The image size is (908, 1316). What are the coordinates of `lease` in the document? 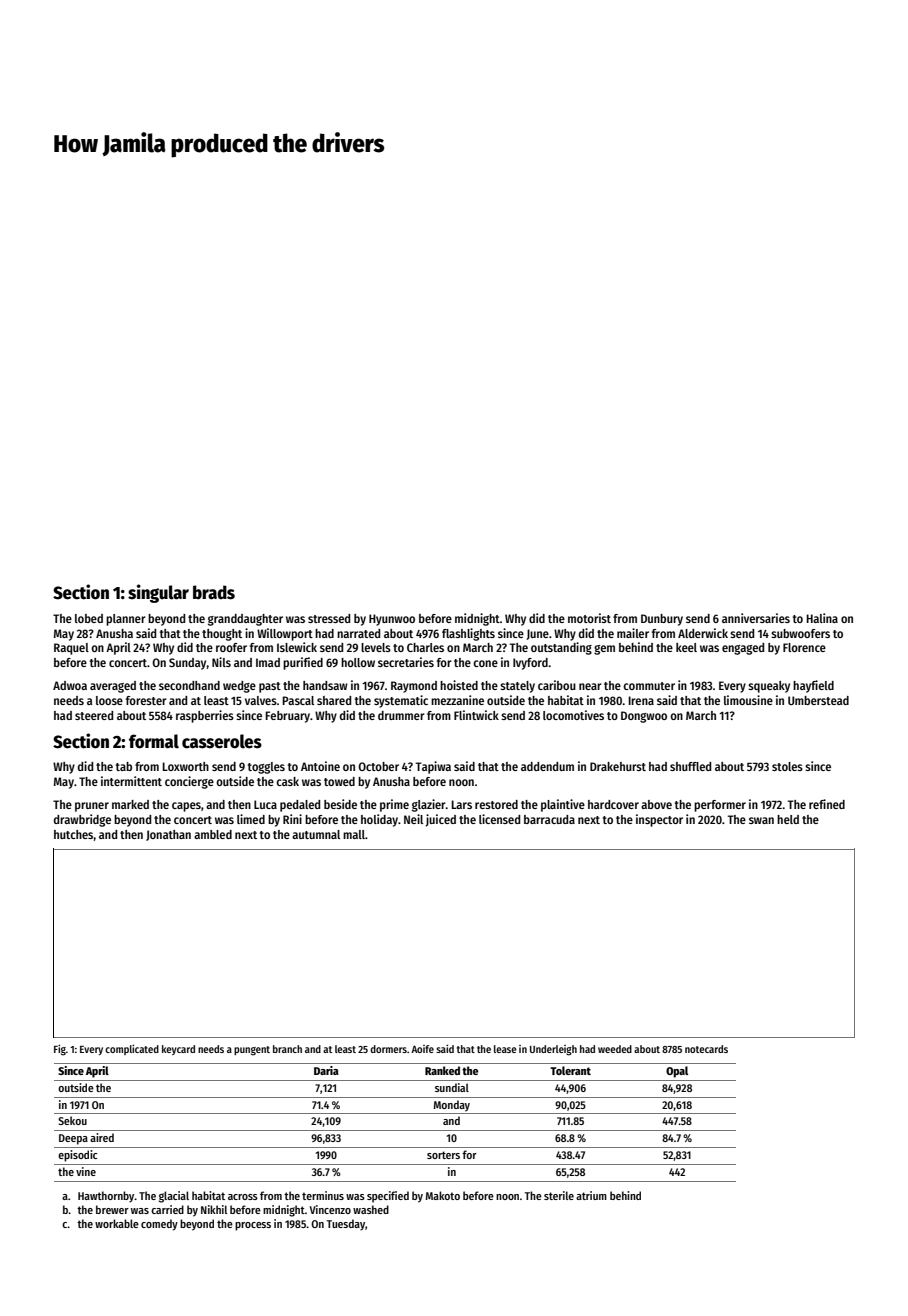 It's located at (505, 1049).
